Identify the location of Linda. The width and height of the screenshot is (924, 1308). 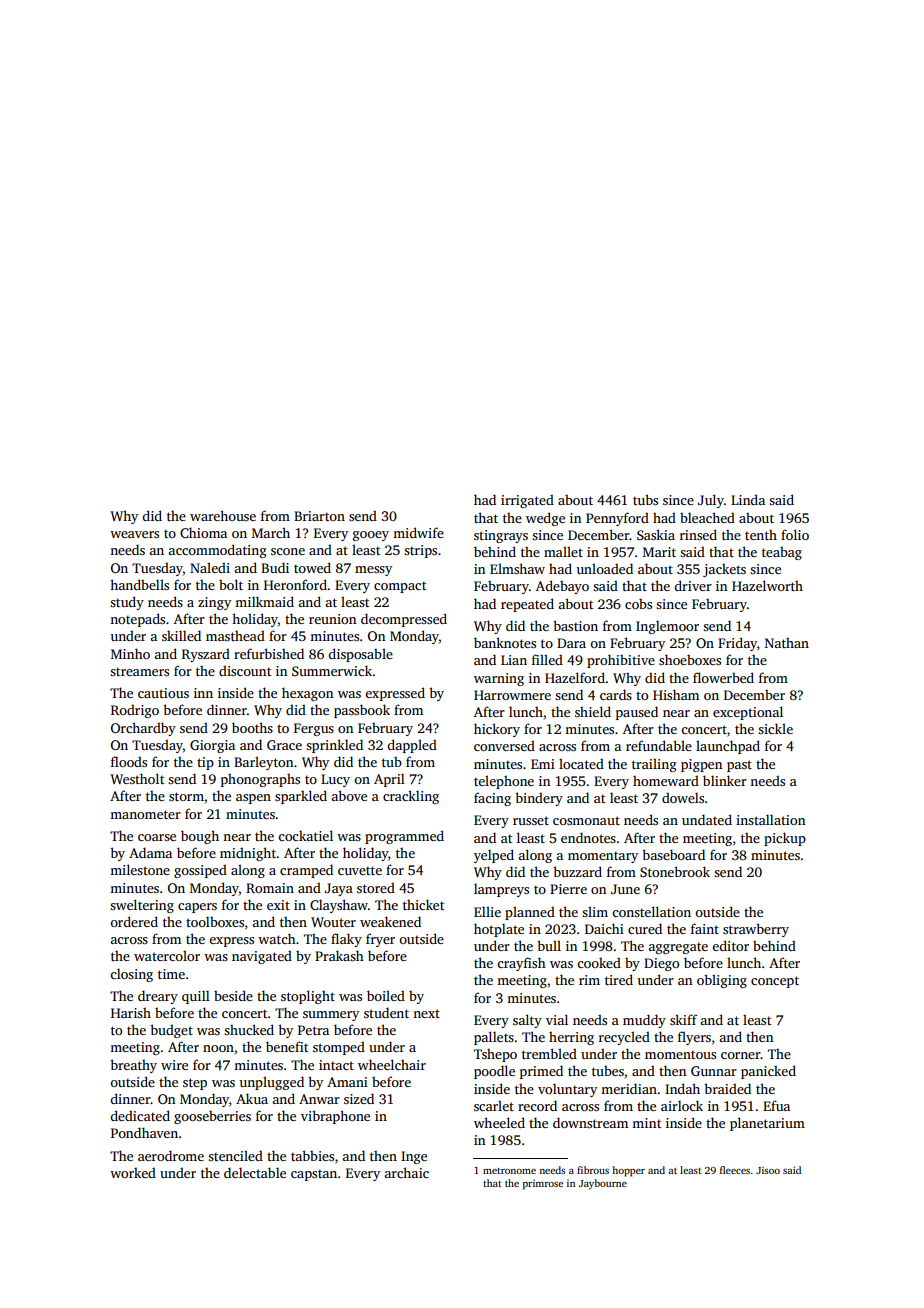
(748, 499).
